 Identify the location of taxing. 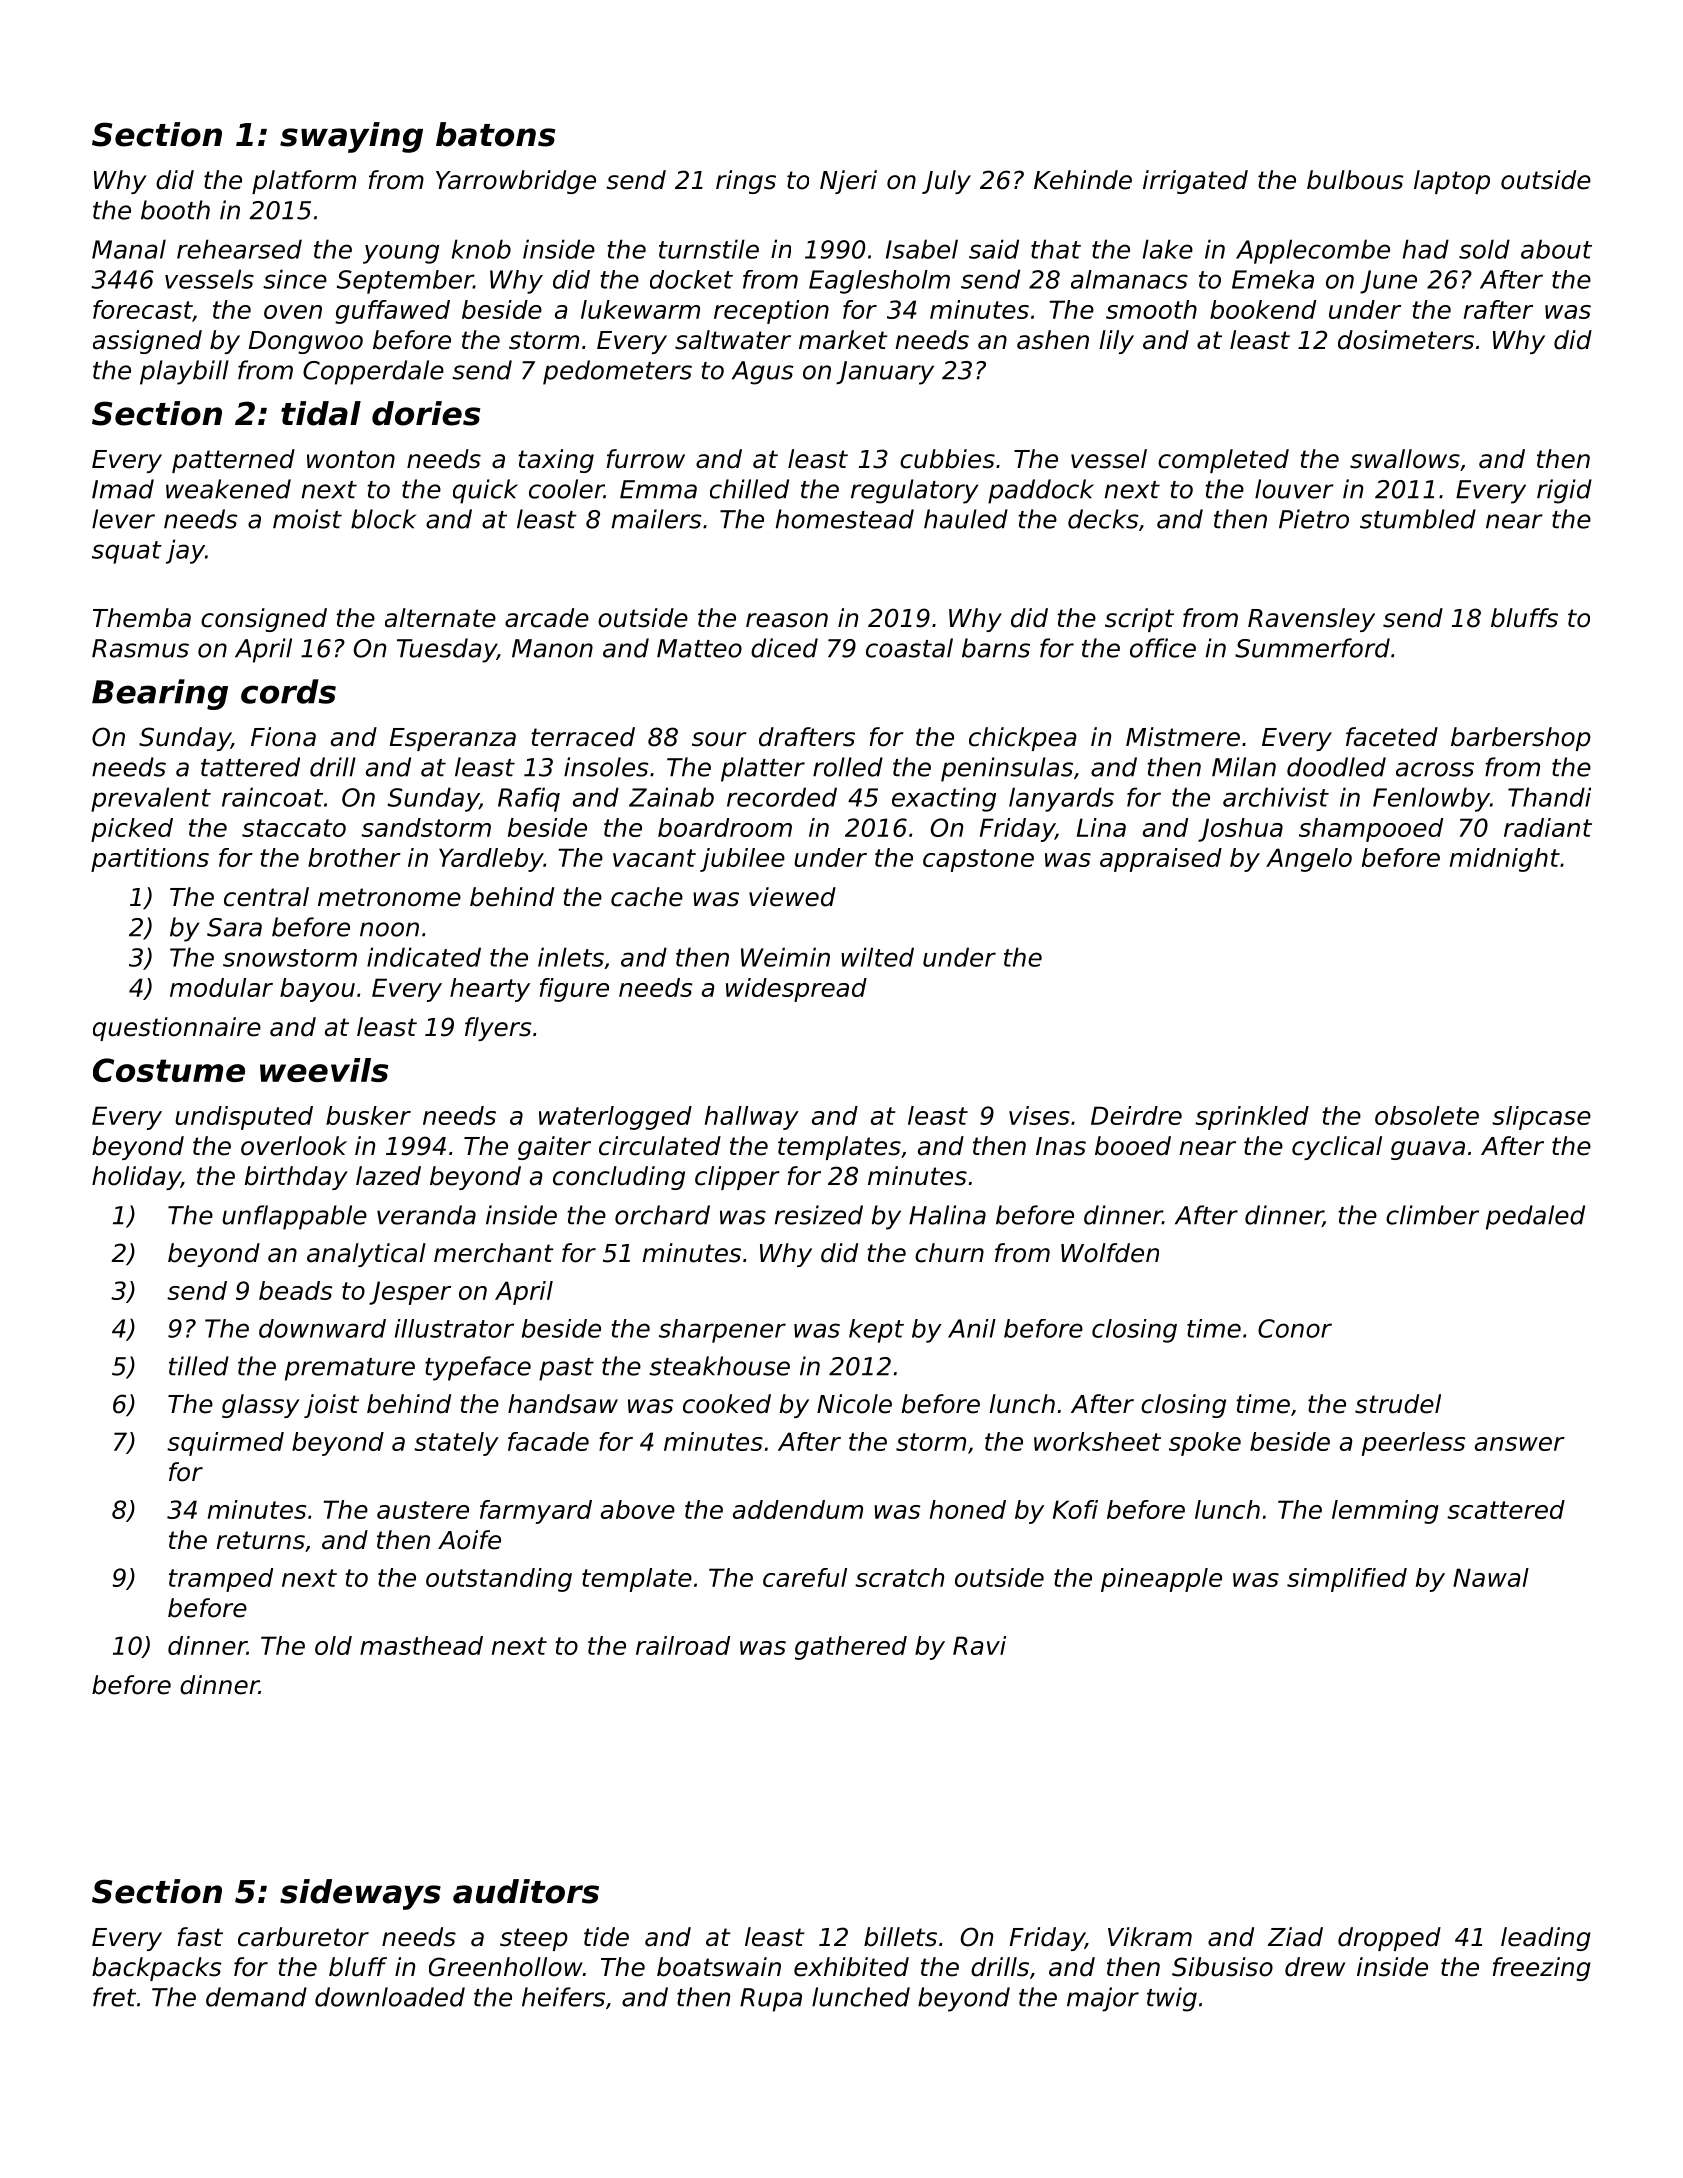
(556, 461).
